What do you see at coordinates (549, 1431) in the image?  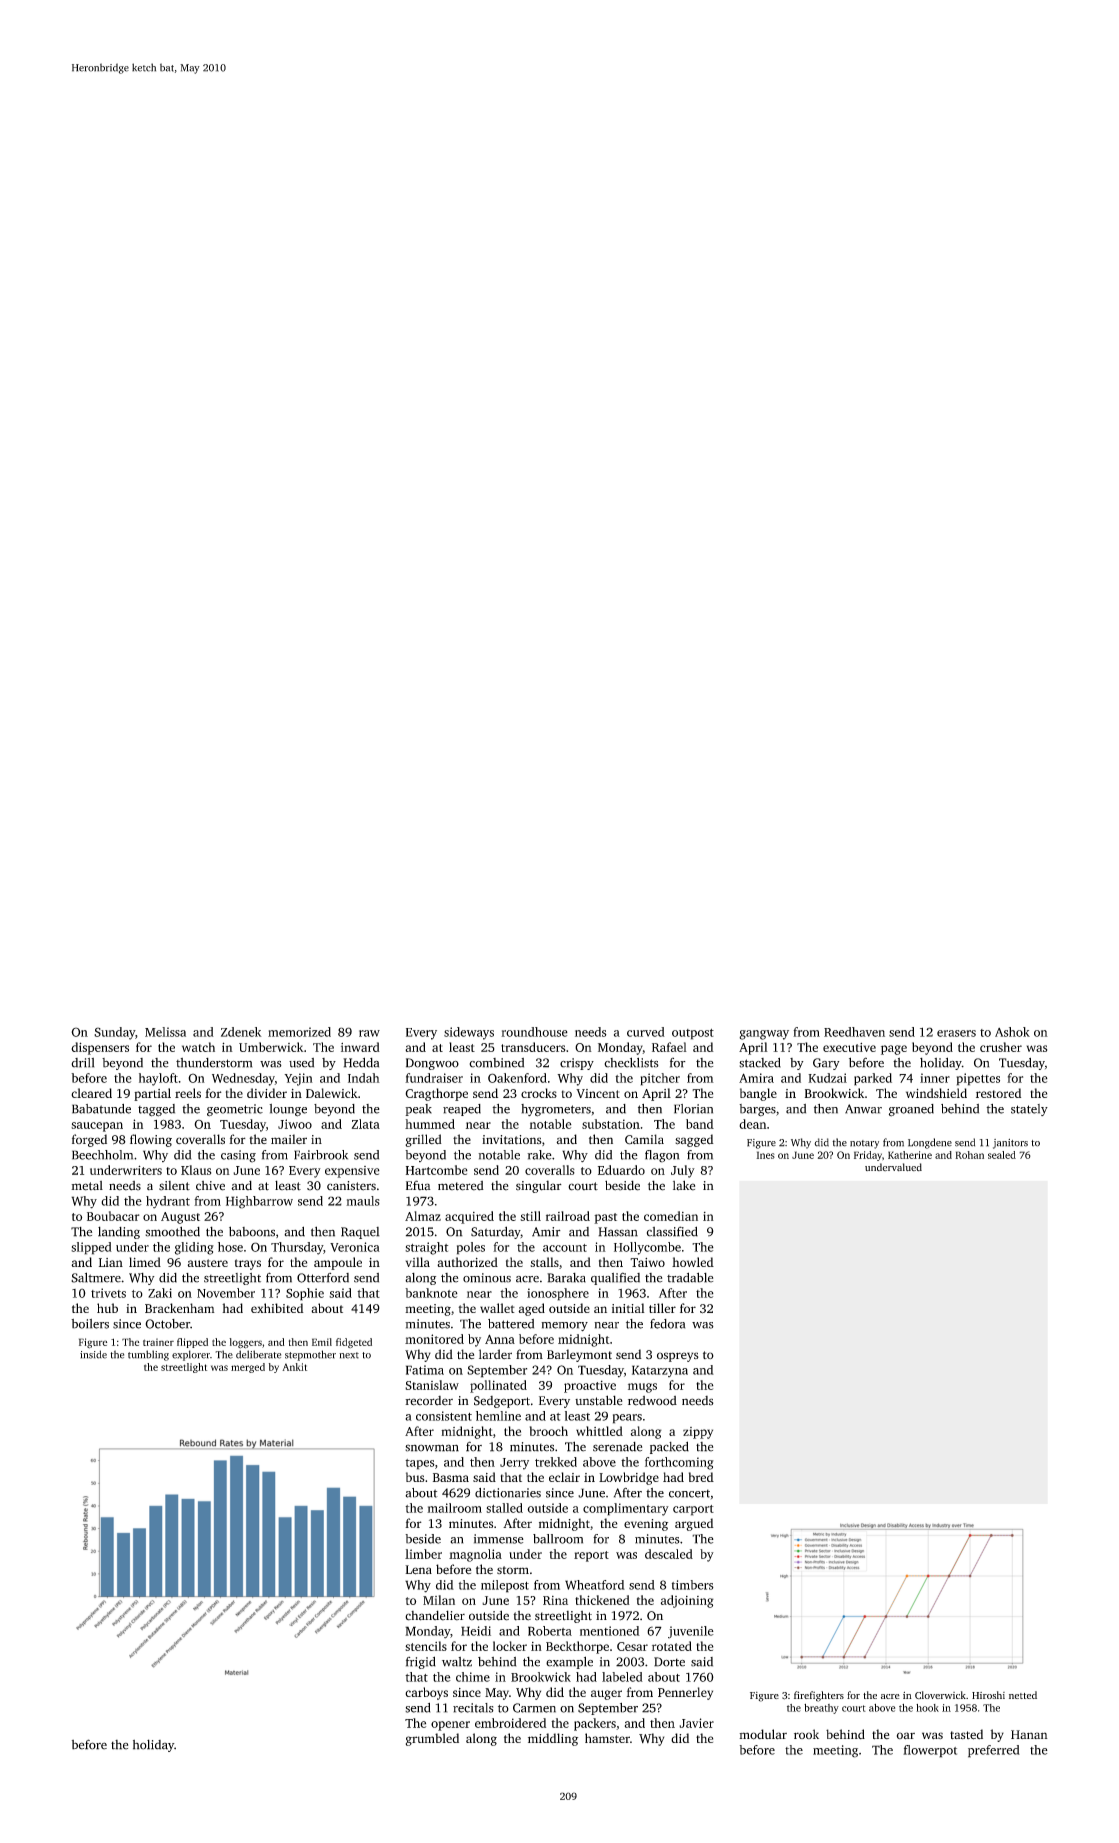 I see `brooch` at bounding box center [549, 1431].
